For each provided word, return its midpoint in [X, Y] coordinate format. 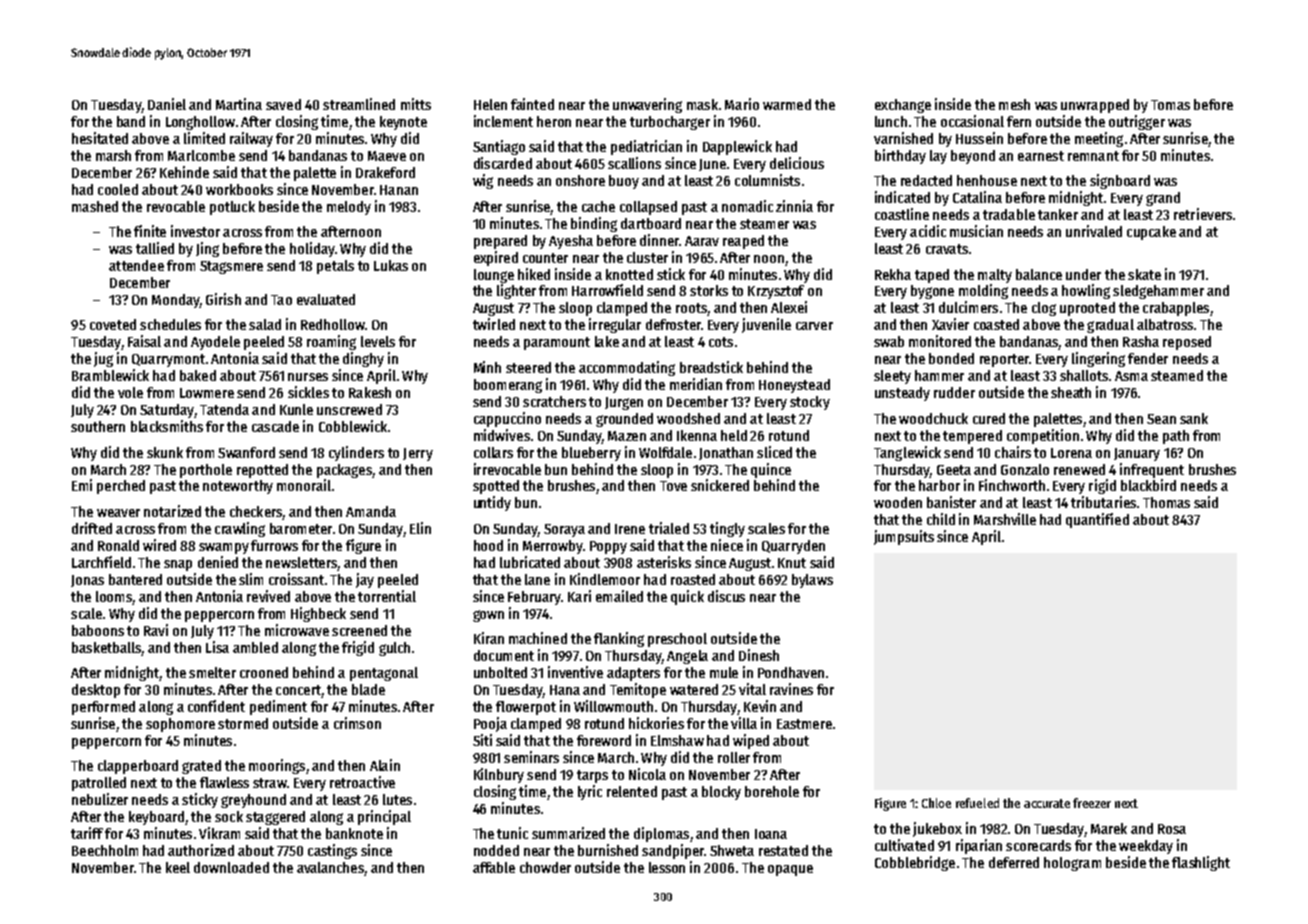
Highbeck [318, 614]
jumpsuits [904, 537]
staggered [275, 818]
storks [709, 290]
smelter [212, 672]
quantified [1097, 520]
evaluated [326, 299]
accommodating [627, 368]
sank [1194, 418]
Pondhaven [791, 672]
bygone [932, 292]
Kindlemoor [605, 579]
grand [1163, 199]
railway [251, 139]
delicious [797, 163]
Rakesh [370, 392]
